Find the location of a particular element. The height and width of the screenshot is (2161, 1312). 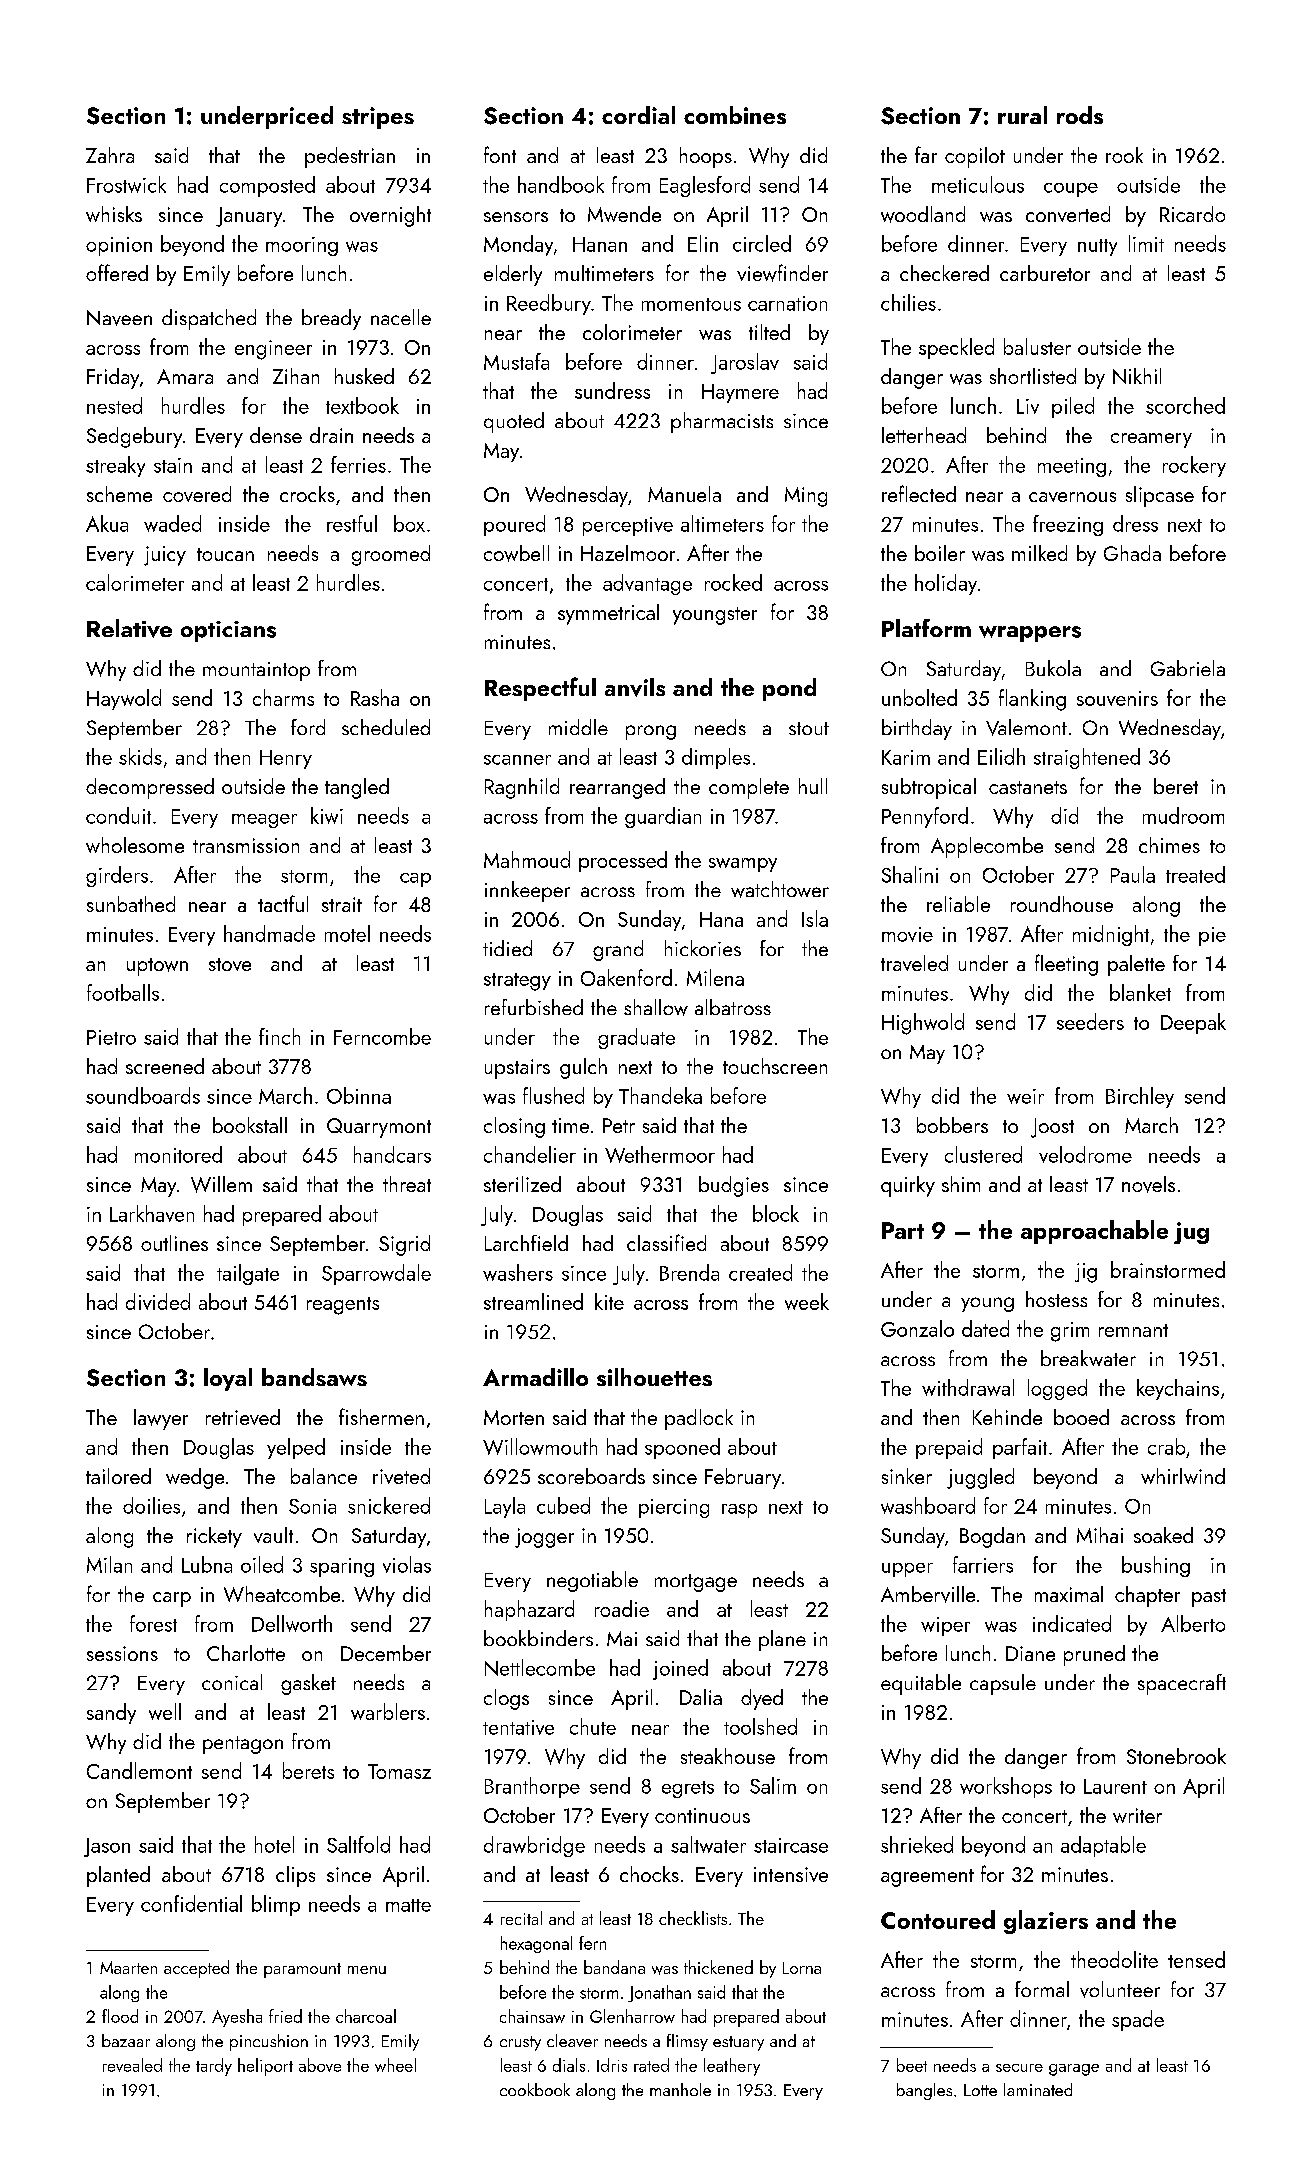

uptown is located at coordinates (157, 967).
